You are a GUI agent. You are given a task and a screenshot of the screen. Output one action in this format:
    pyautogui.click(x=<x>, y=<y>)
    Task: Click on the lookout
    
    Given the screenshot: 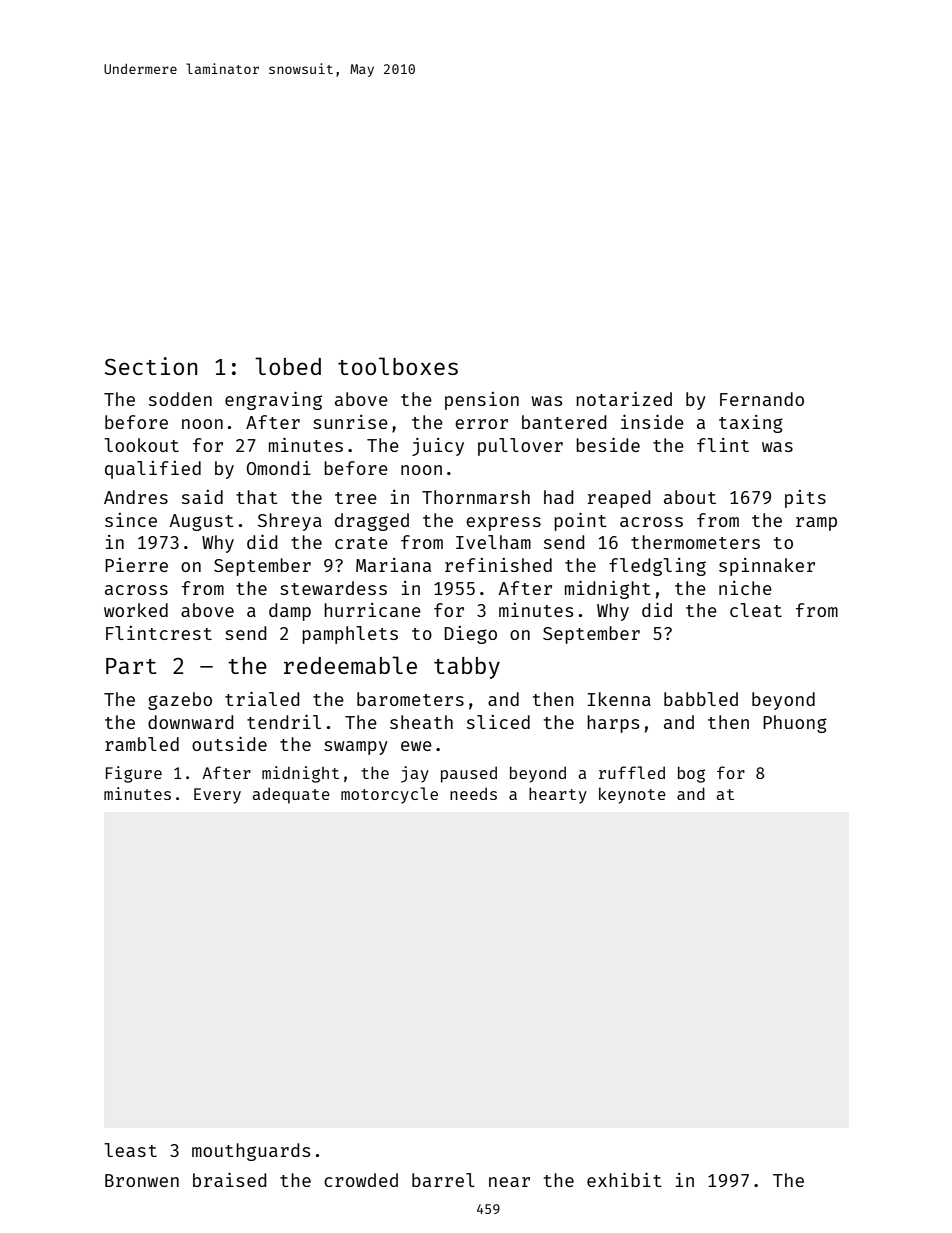 What is the action you would take?
    pyautogui.click(x=141, y=445)
